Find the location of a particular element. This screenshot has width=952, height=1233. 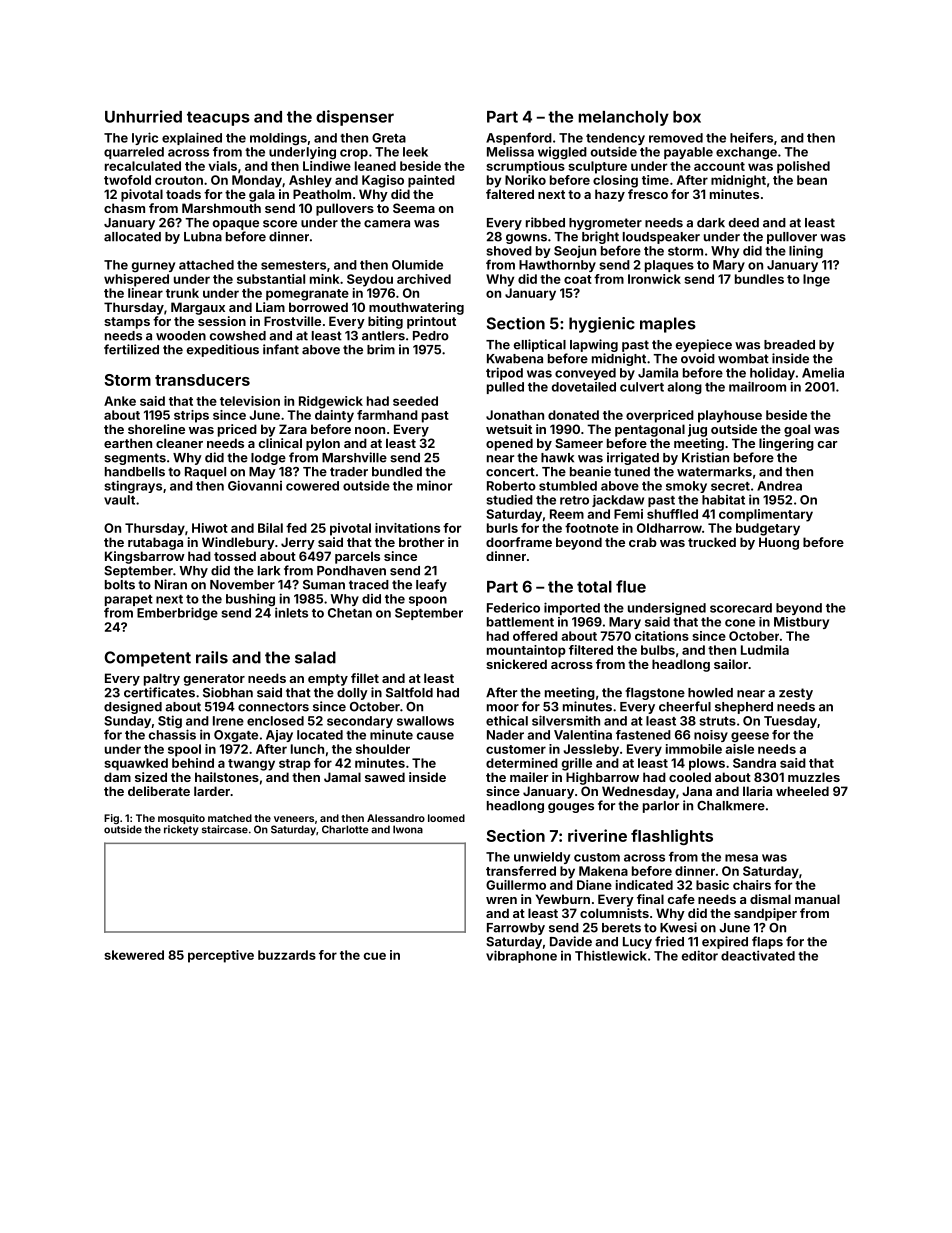

Kagiso is located at coordinates (383, 181).
